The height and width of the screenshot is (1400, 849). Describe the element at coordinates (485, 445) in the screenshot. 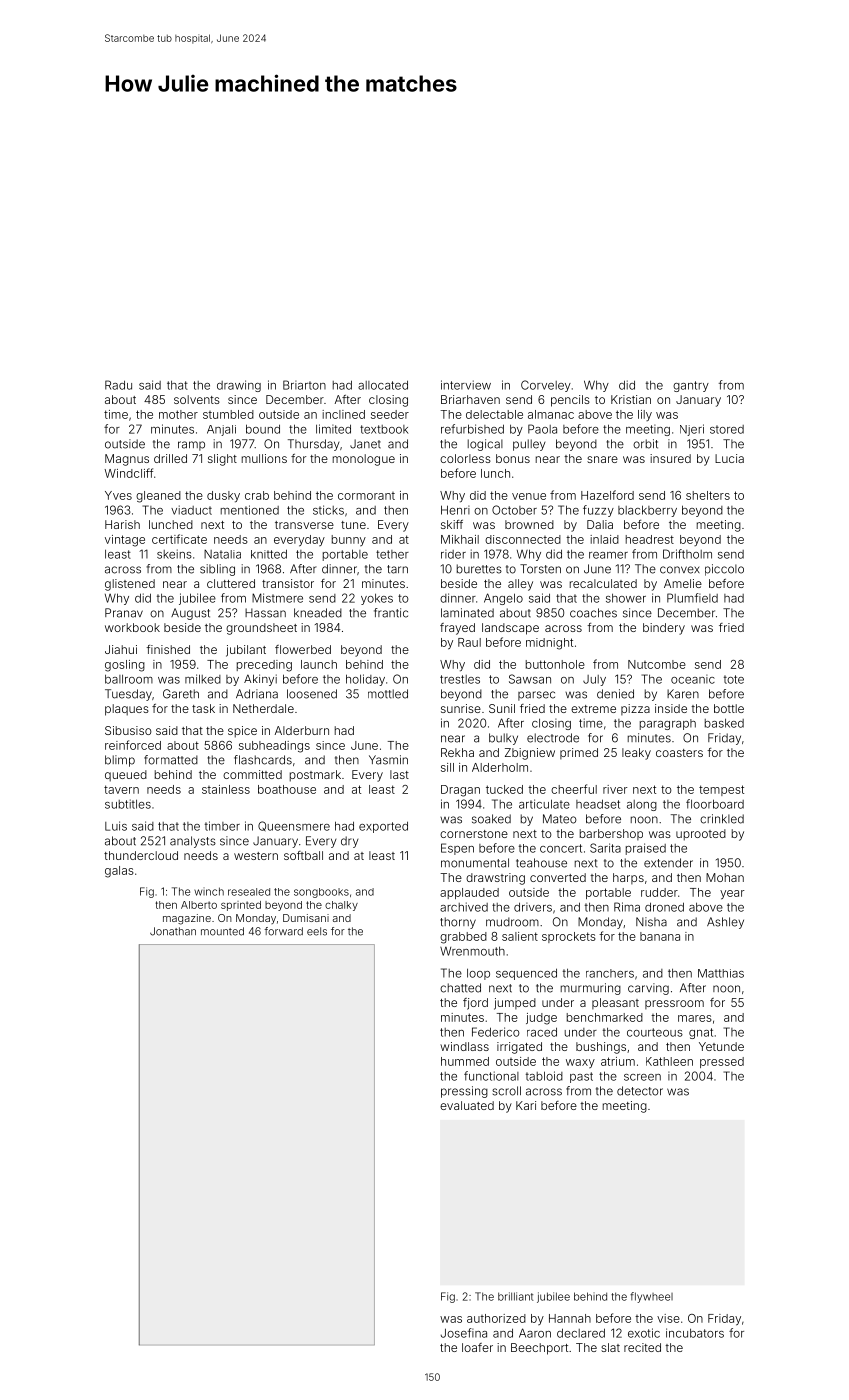

I see `logical` at that location.
